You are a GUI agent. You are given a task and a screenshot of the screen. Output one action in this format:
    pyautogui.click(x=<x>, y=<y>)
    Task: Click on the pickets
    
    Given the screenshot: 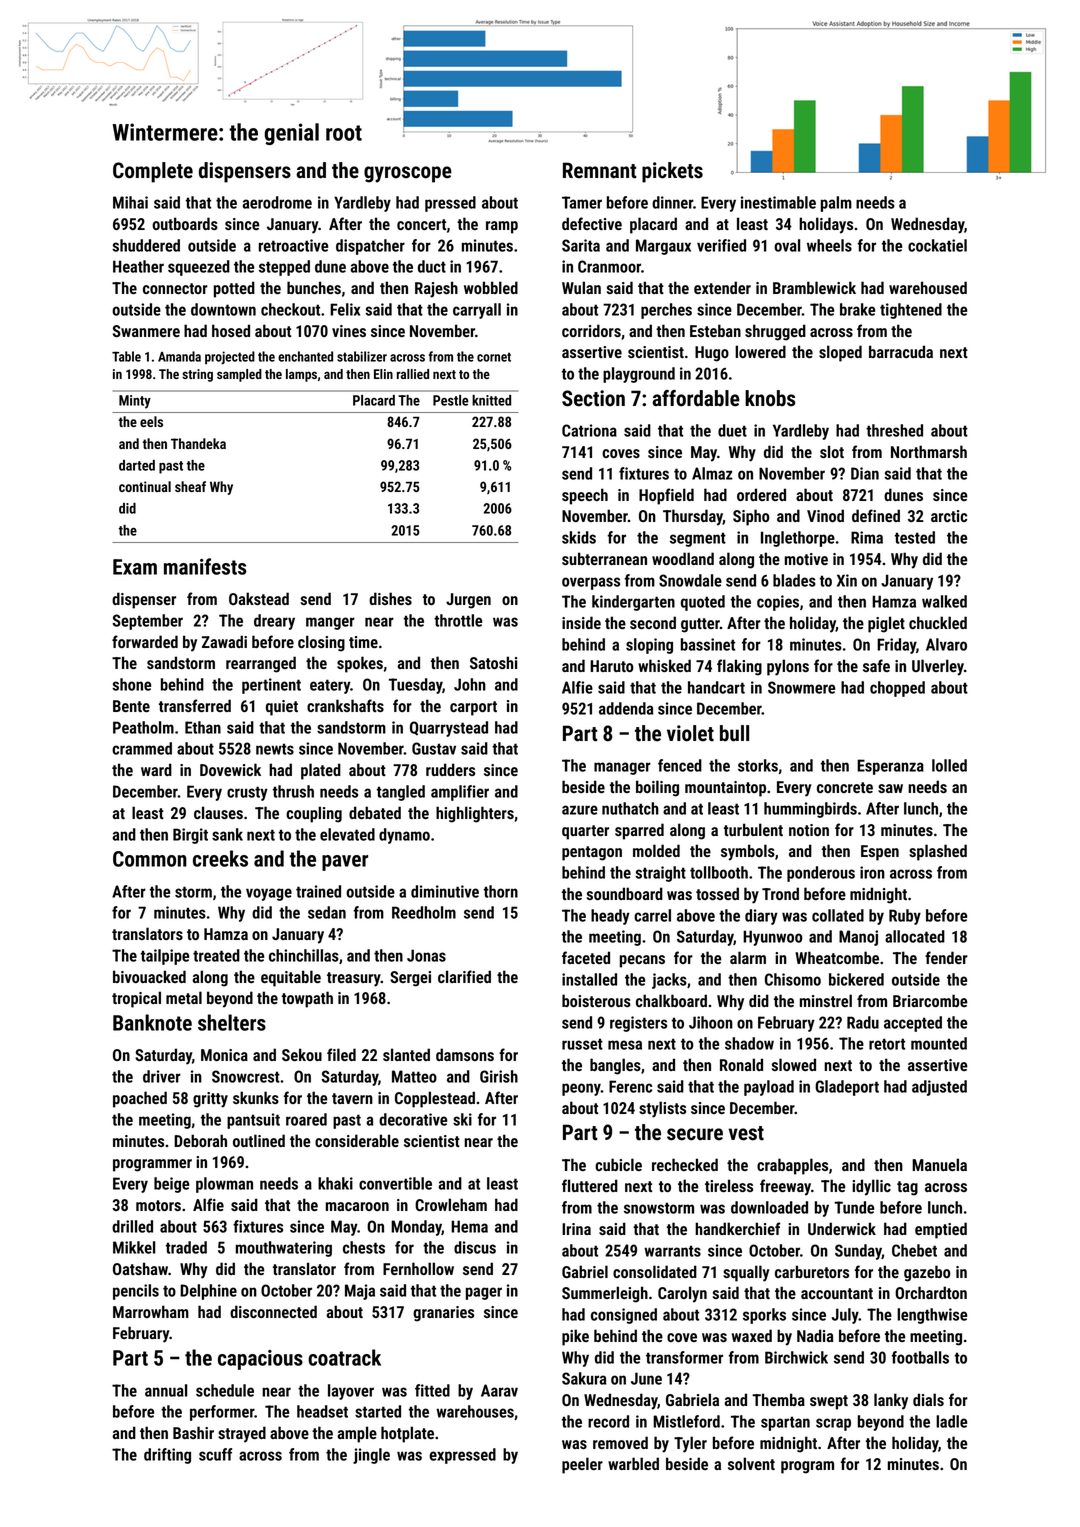 What is the action you would take?
    pyautogui.click(x=672, y=172)
